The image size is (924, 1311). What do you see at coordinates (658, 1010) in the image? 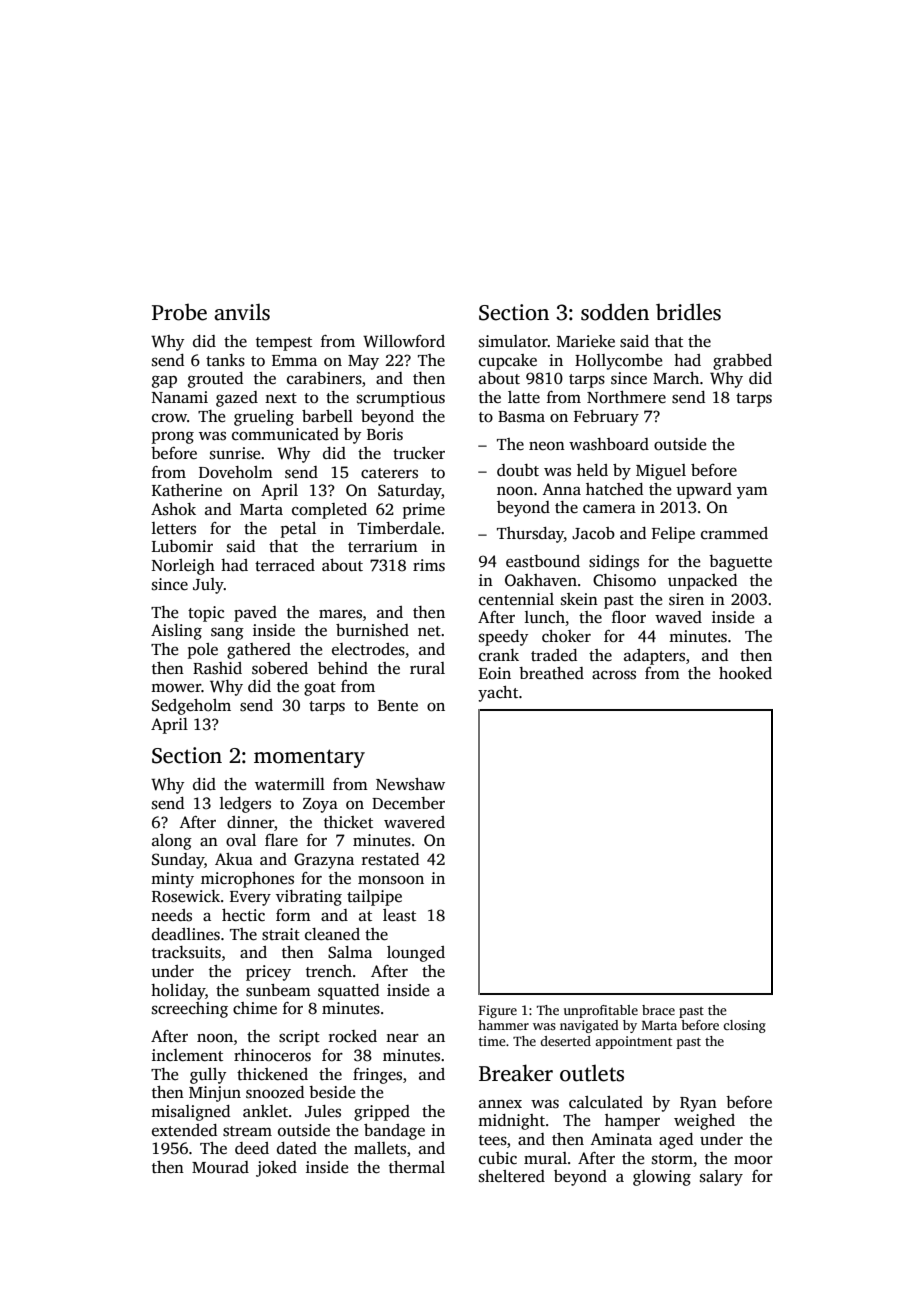
I see `brace` at bounding box center [658, 1010].
